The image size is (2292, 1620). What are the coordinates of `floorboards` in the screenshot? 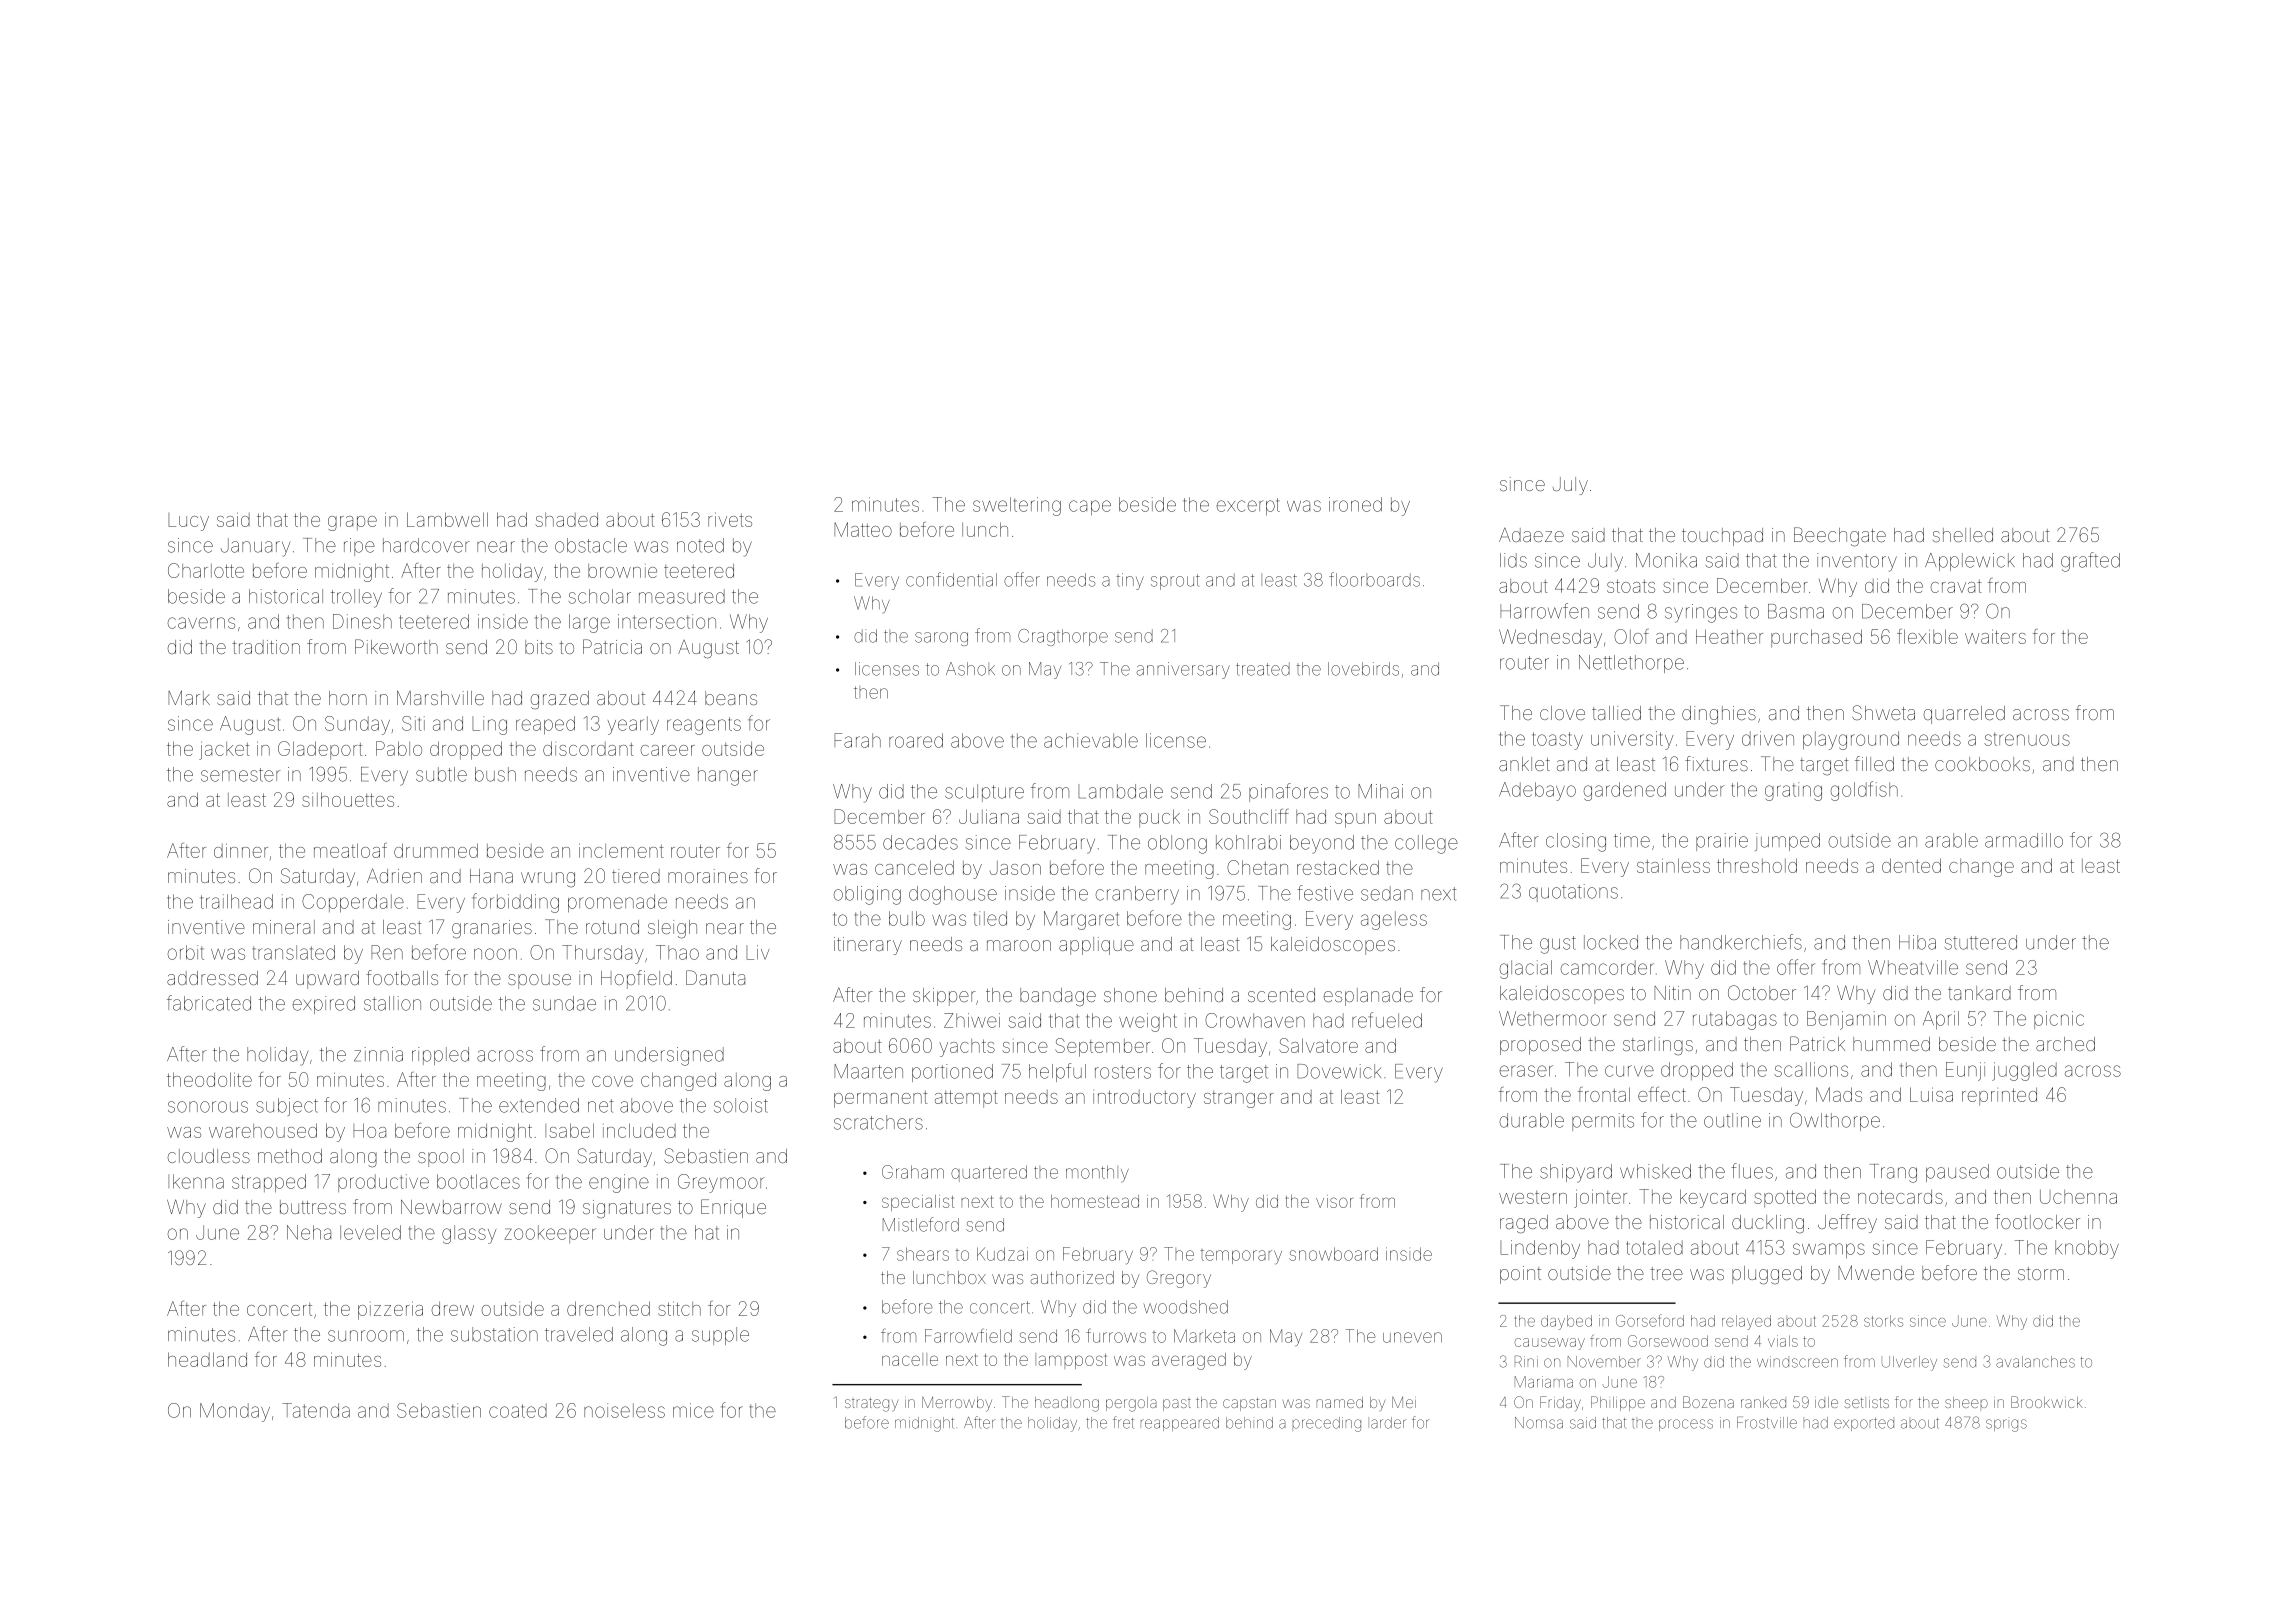 It's located at (1374, 579).
